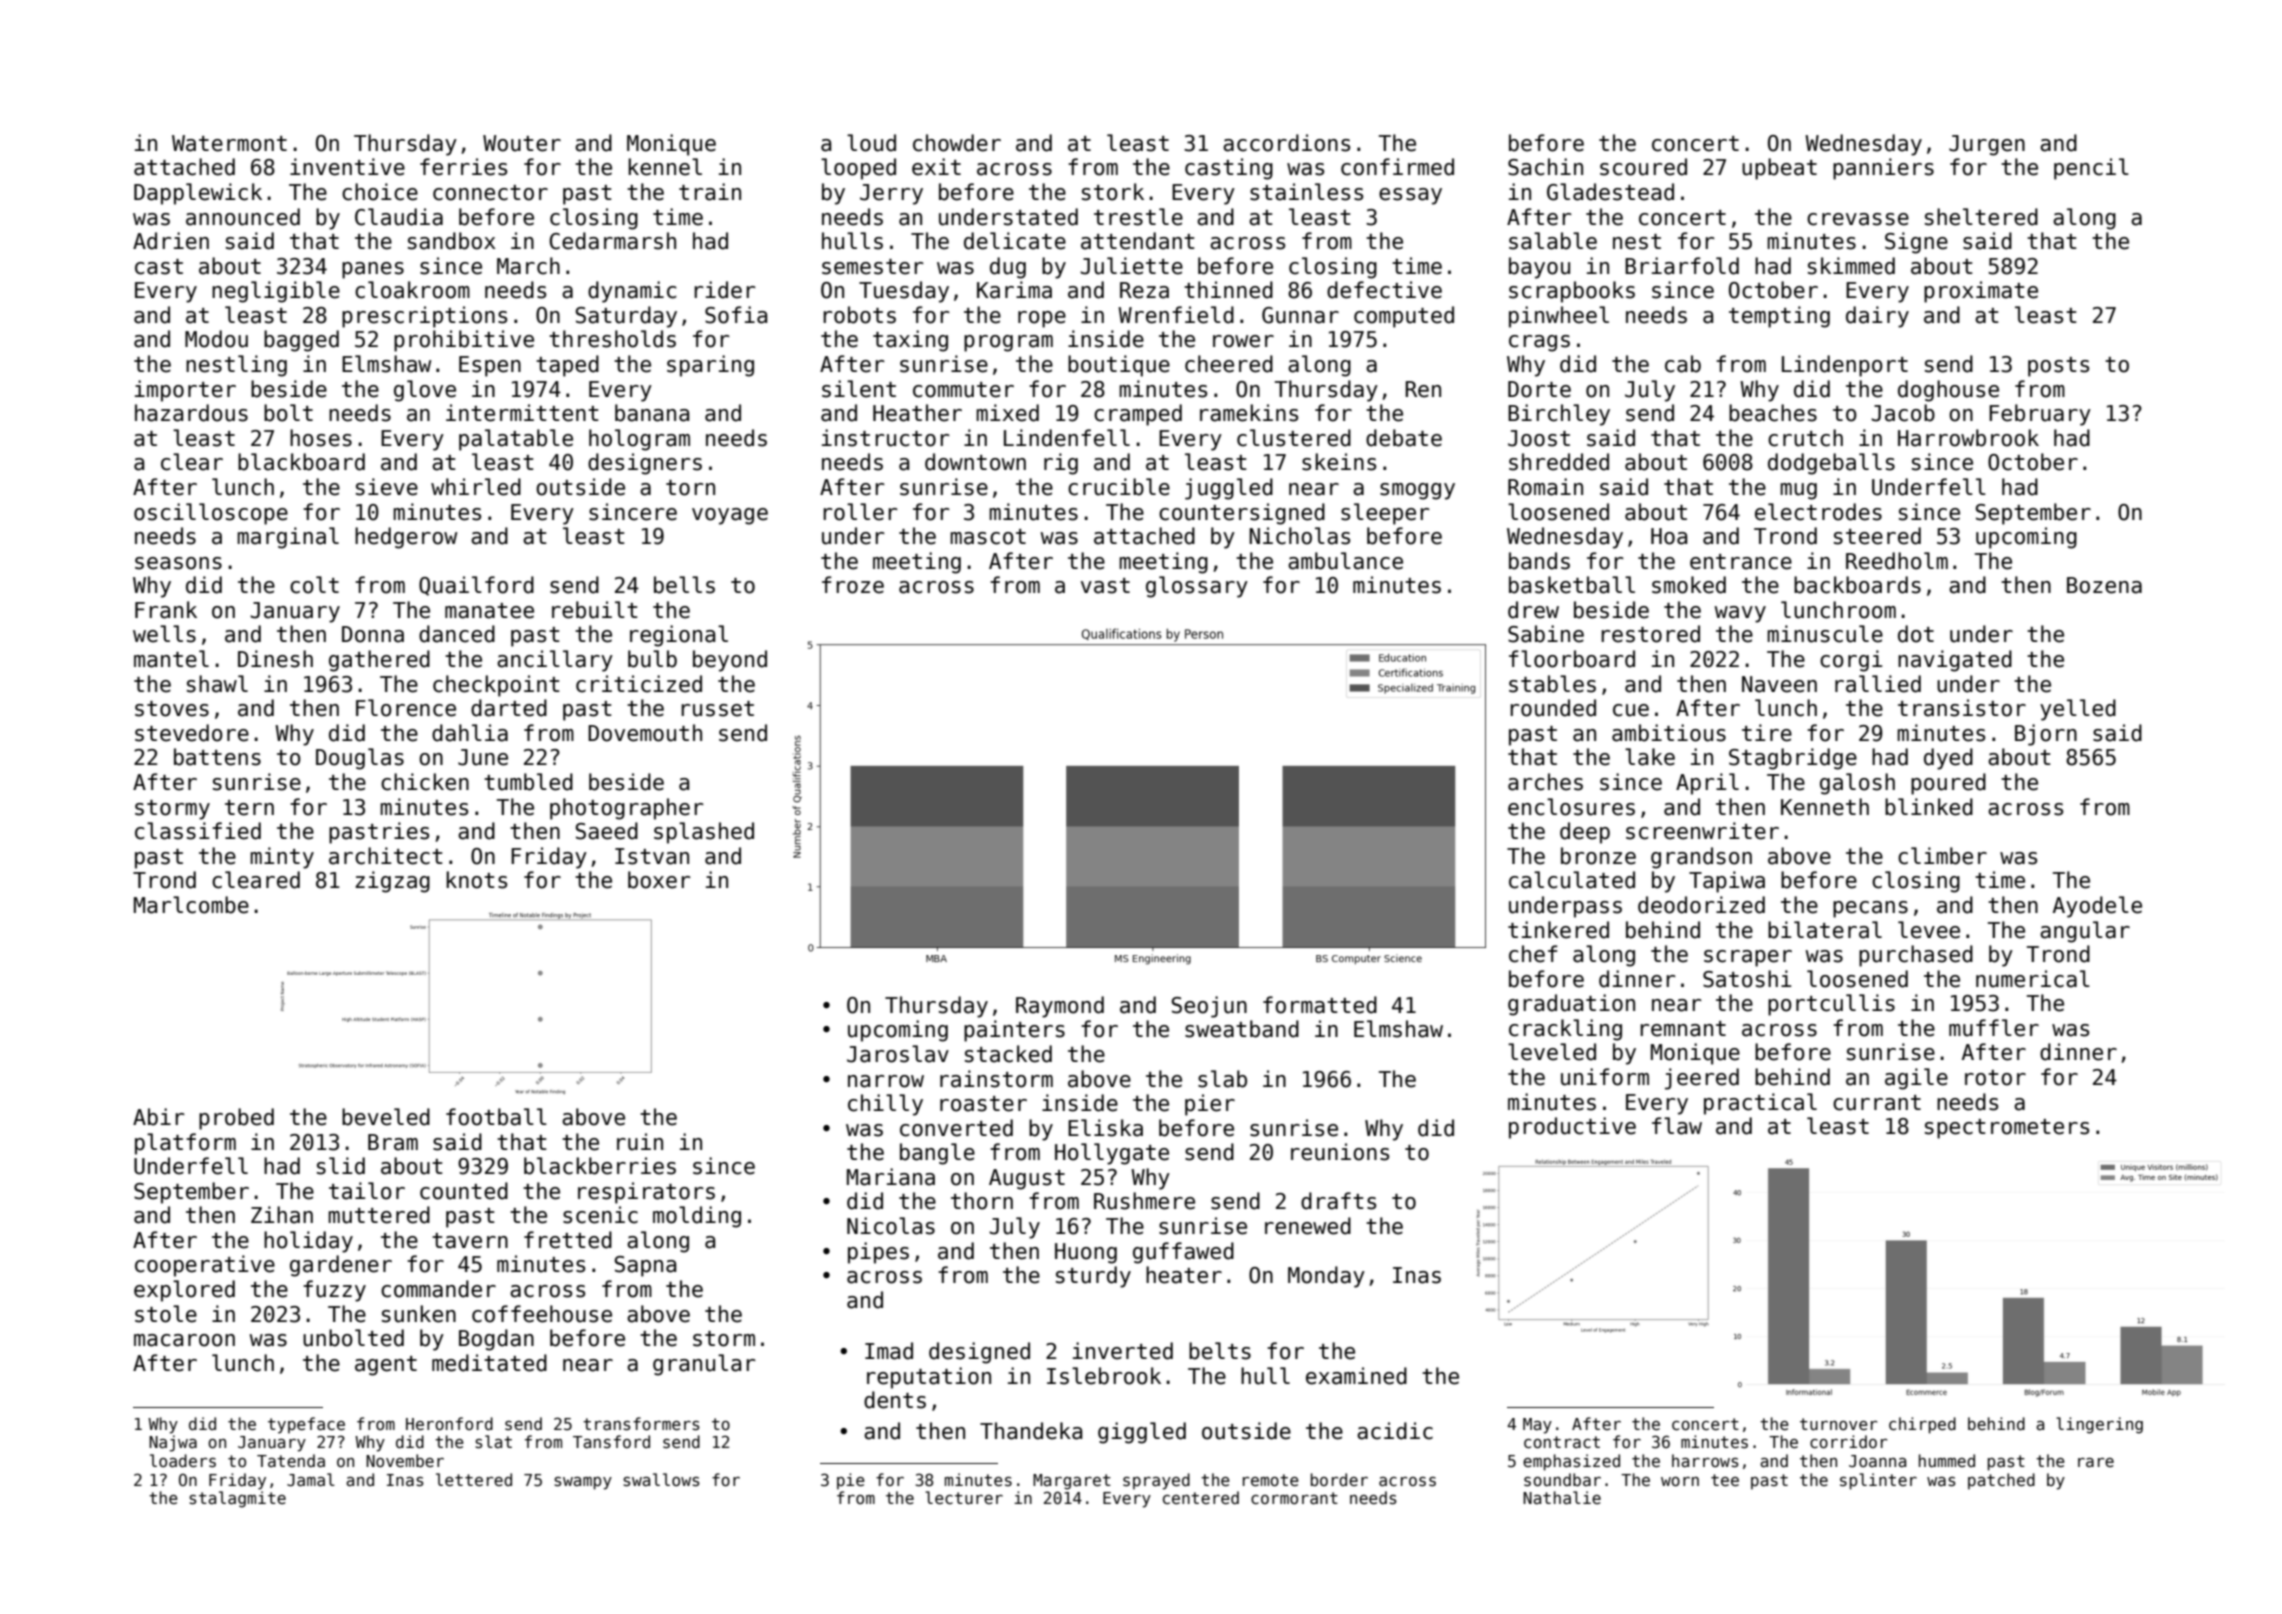 This screenshot has height=1614, width=2282. I want to click on vast, so click(1105, 586).
